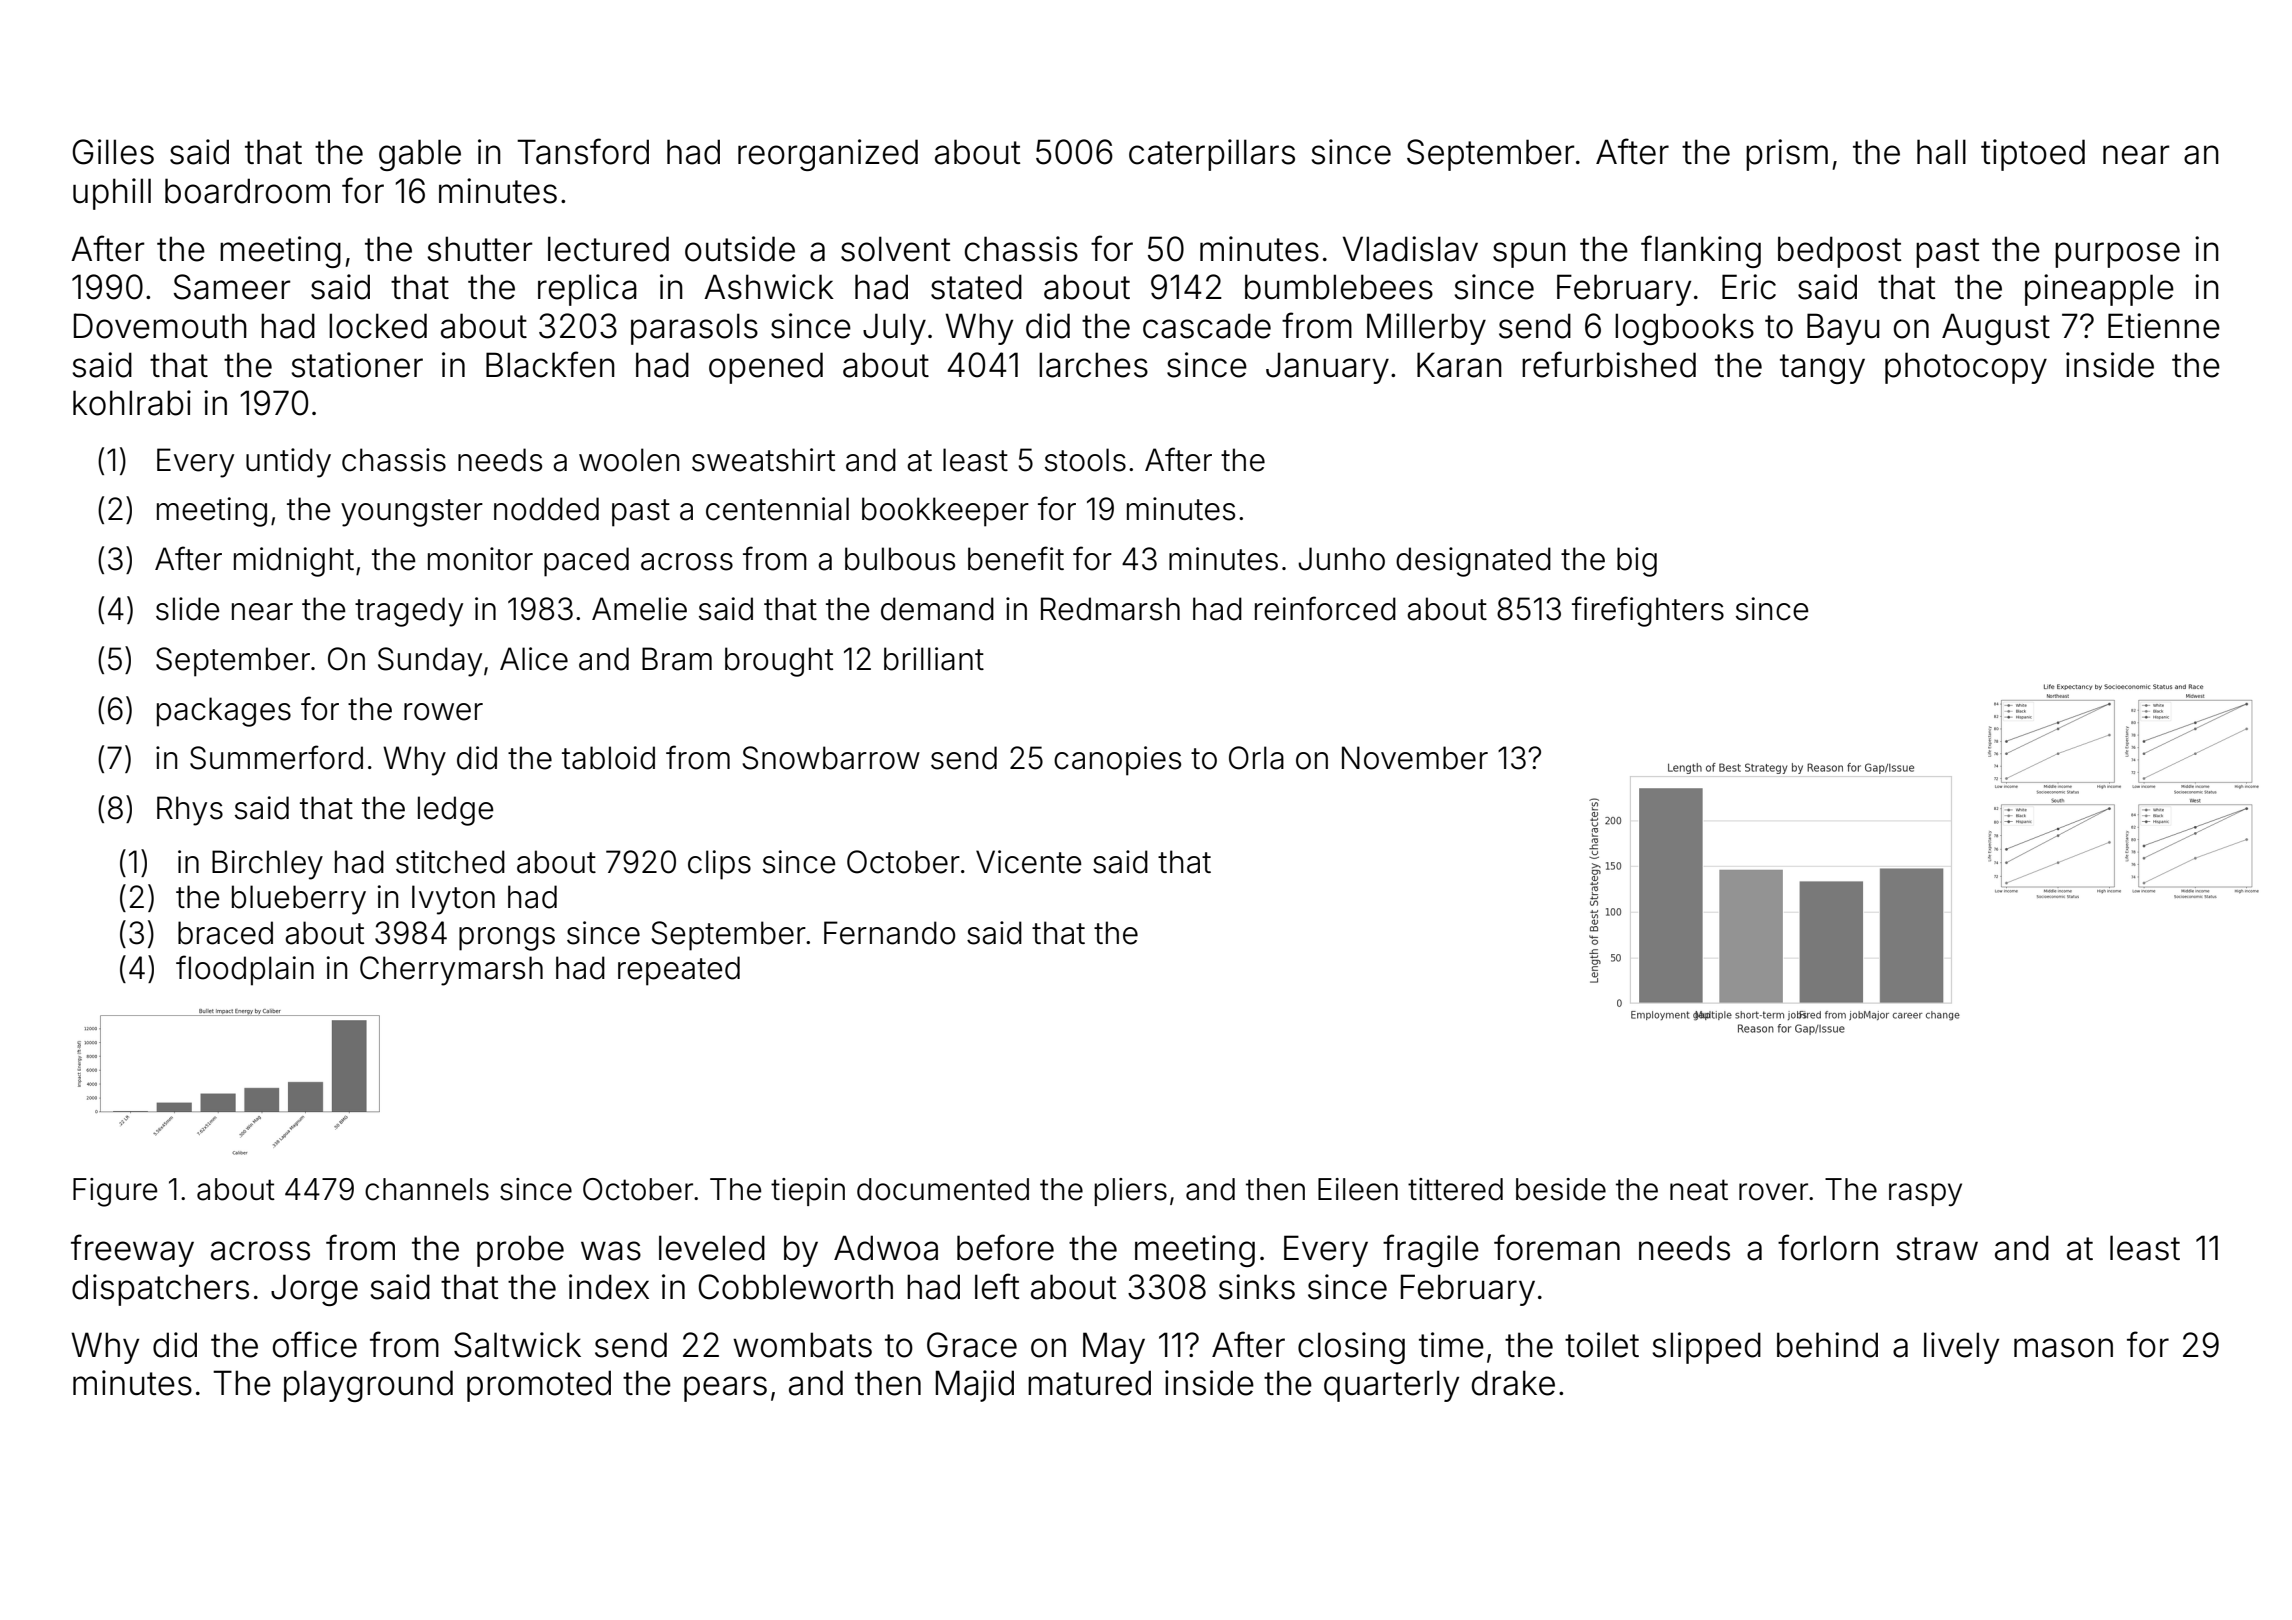  I want to click on Figure, so click(115, 1192).
